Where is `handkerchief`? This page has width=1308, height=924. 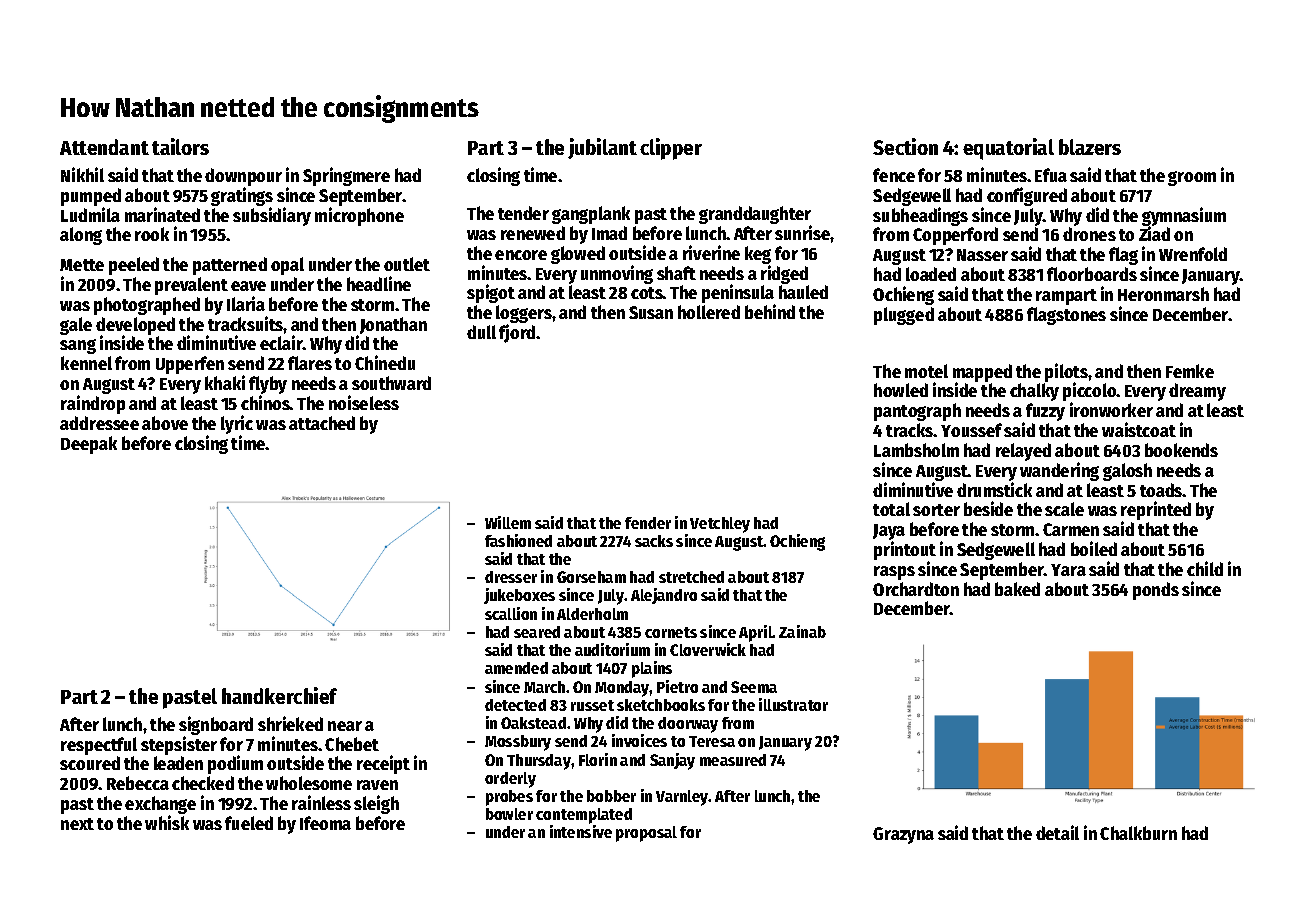 handkerchief is located at coordinates (279, 695).
